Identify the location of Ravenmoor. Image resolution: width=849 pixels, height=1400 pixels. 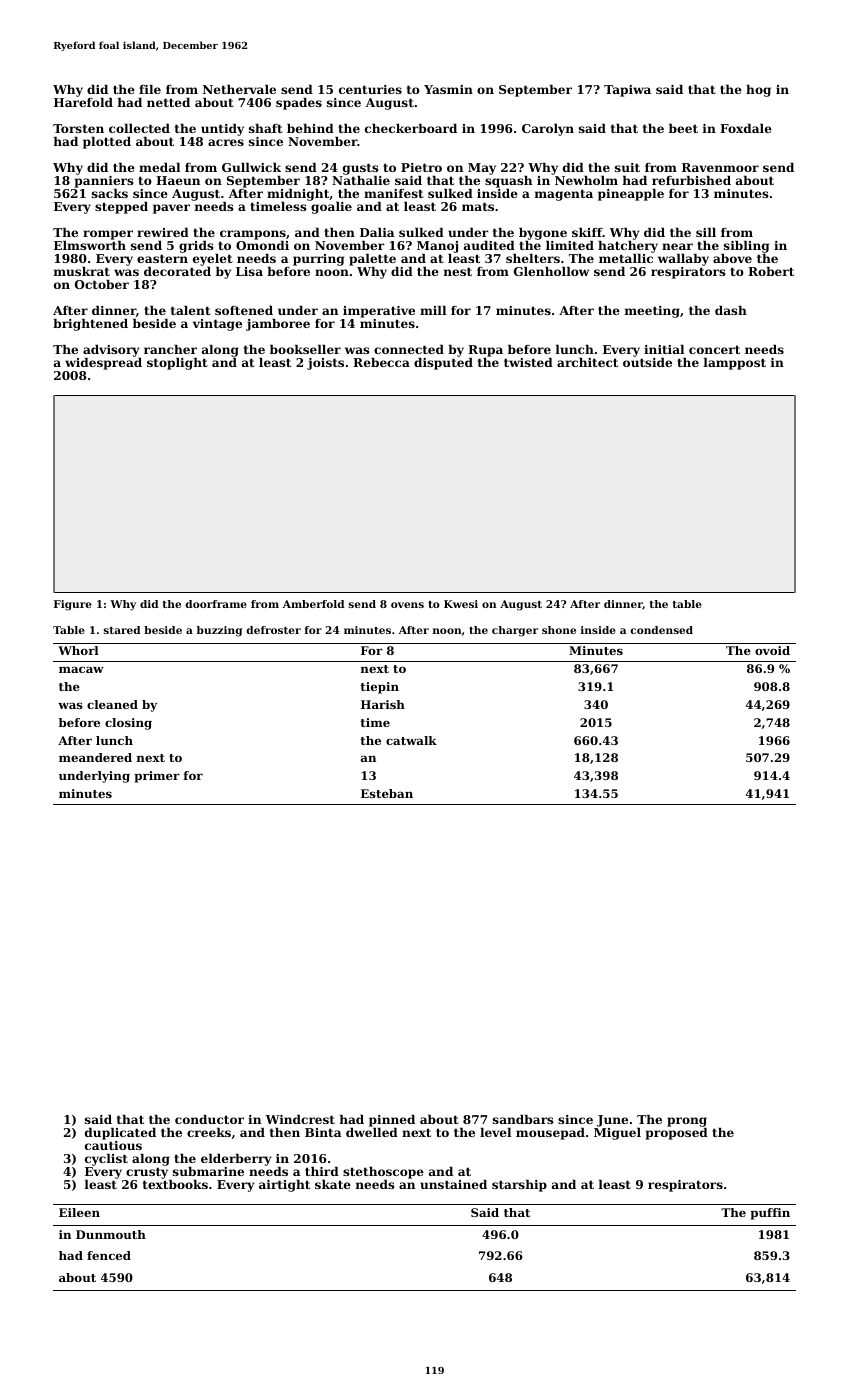
(720, 167).
